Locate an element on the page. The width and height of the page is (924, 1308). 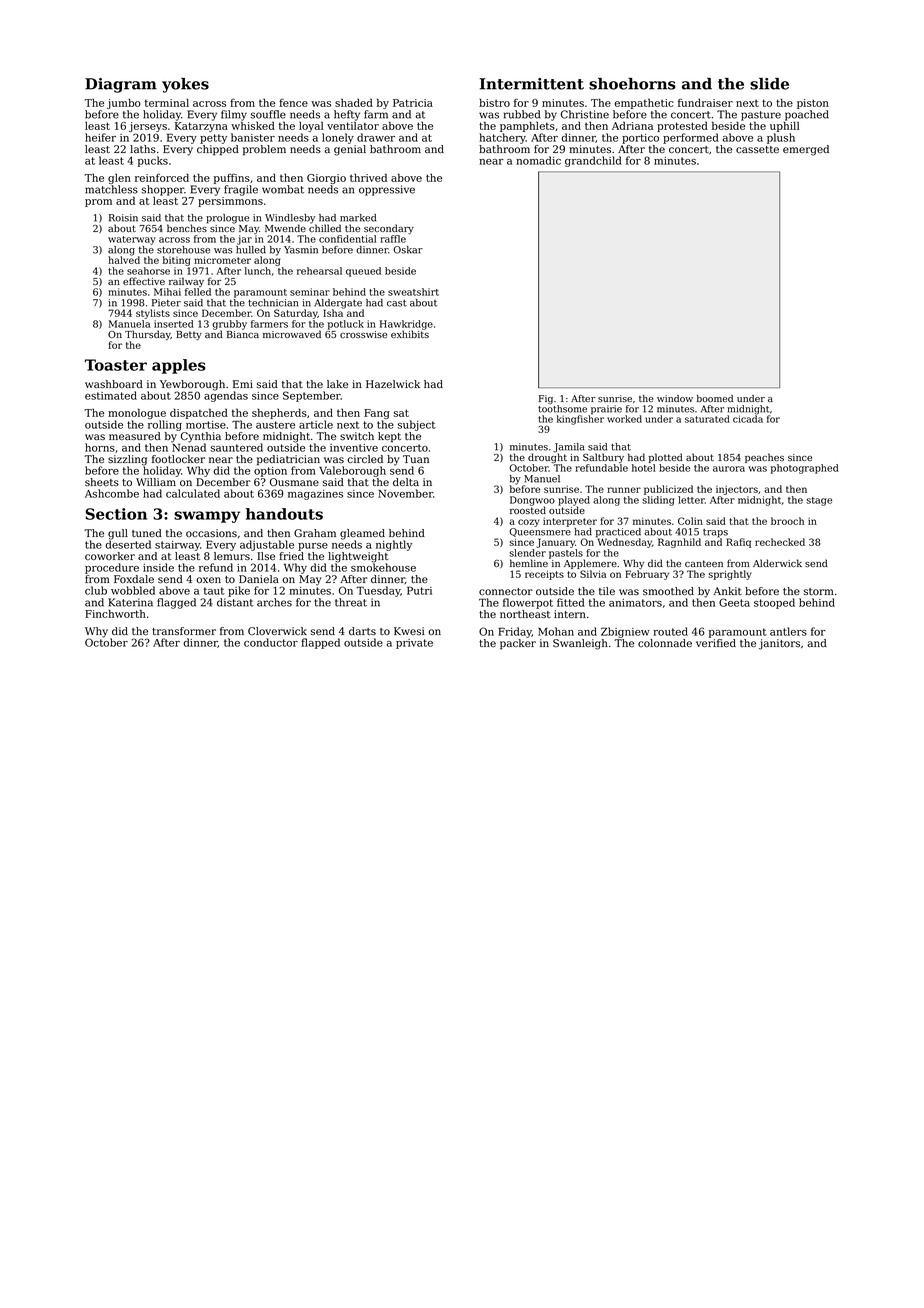
emerged is located at coordinates (806, 150).
